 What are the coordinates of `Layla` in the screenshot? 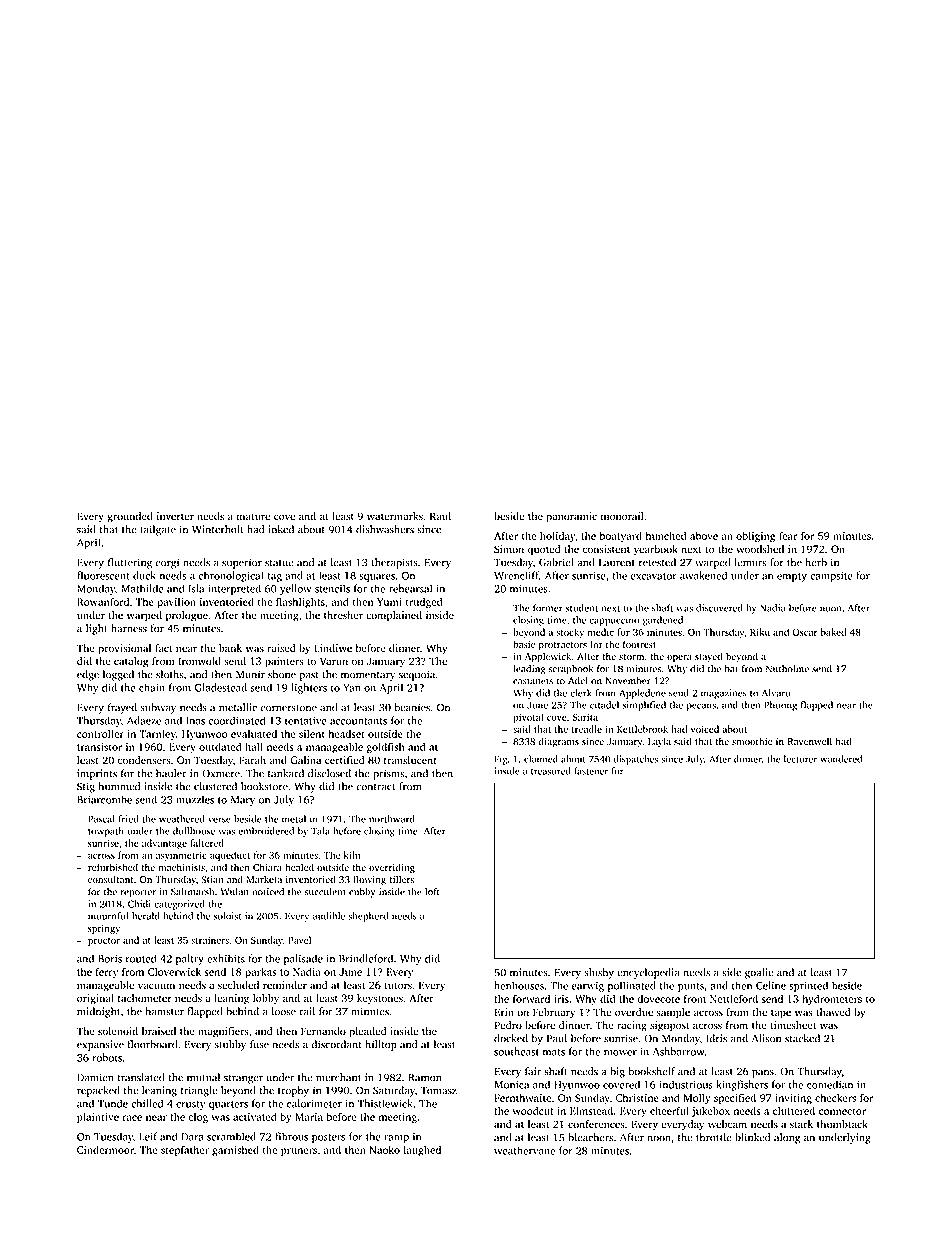 It's located at (659, 742).
